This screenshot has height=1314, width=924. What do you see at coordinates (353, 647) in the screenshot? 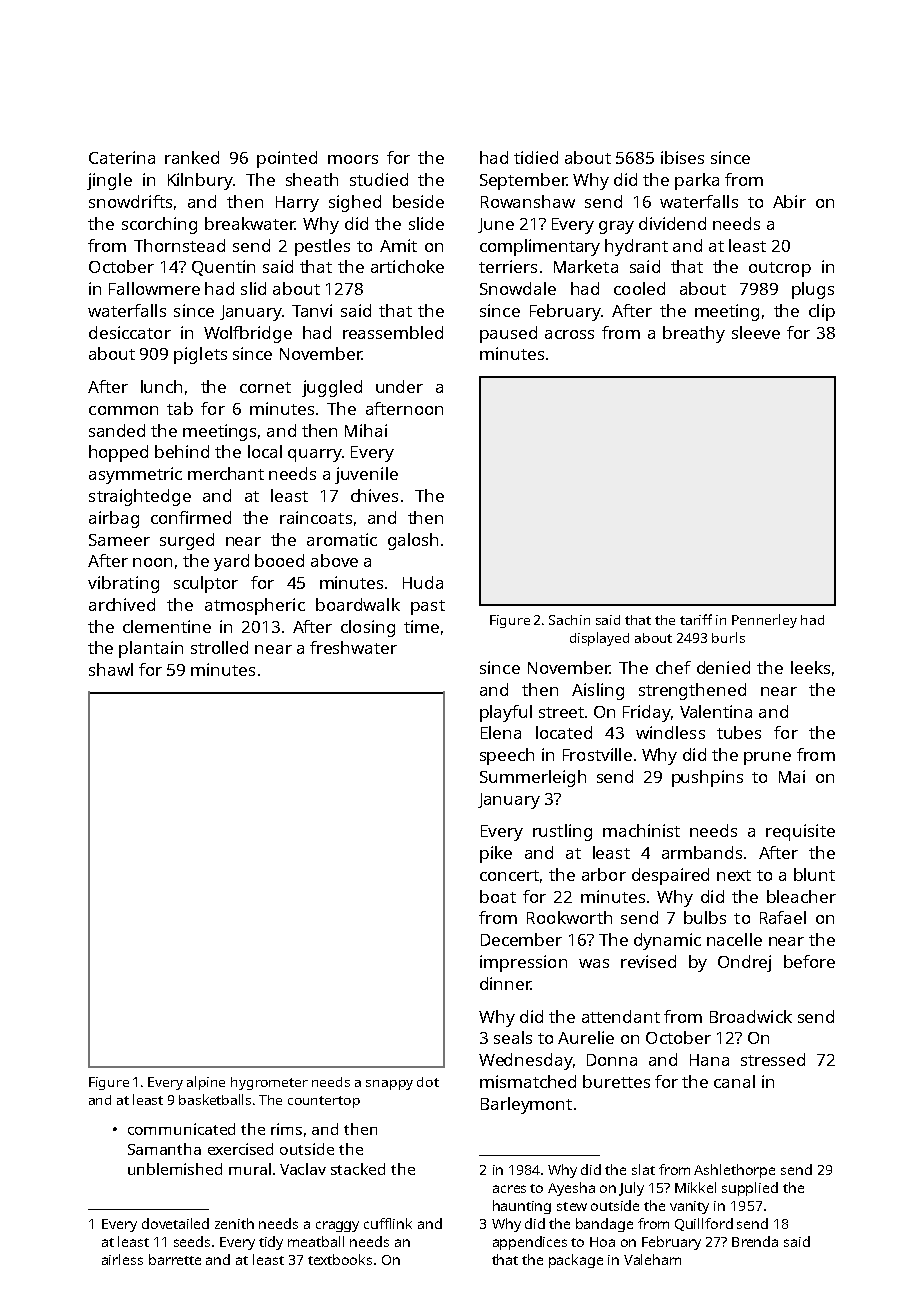
I see `freshwater` at bounding box center [353, 647].
